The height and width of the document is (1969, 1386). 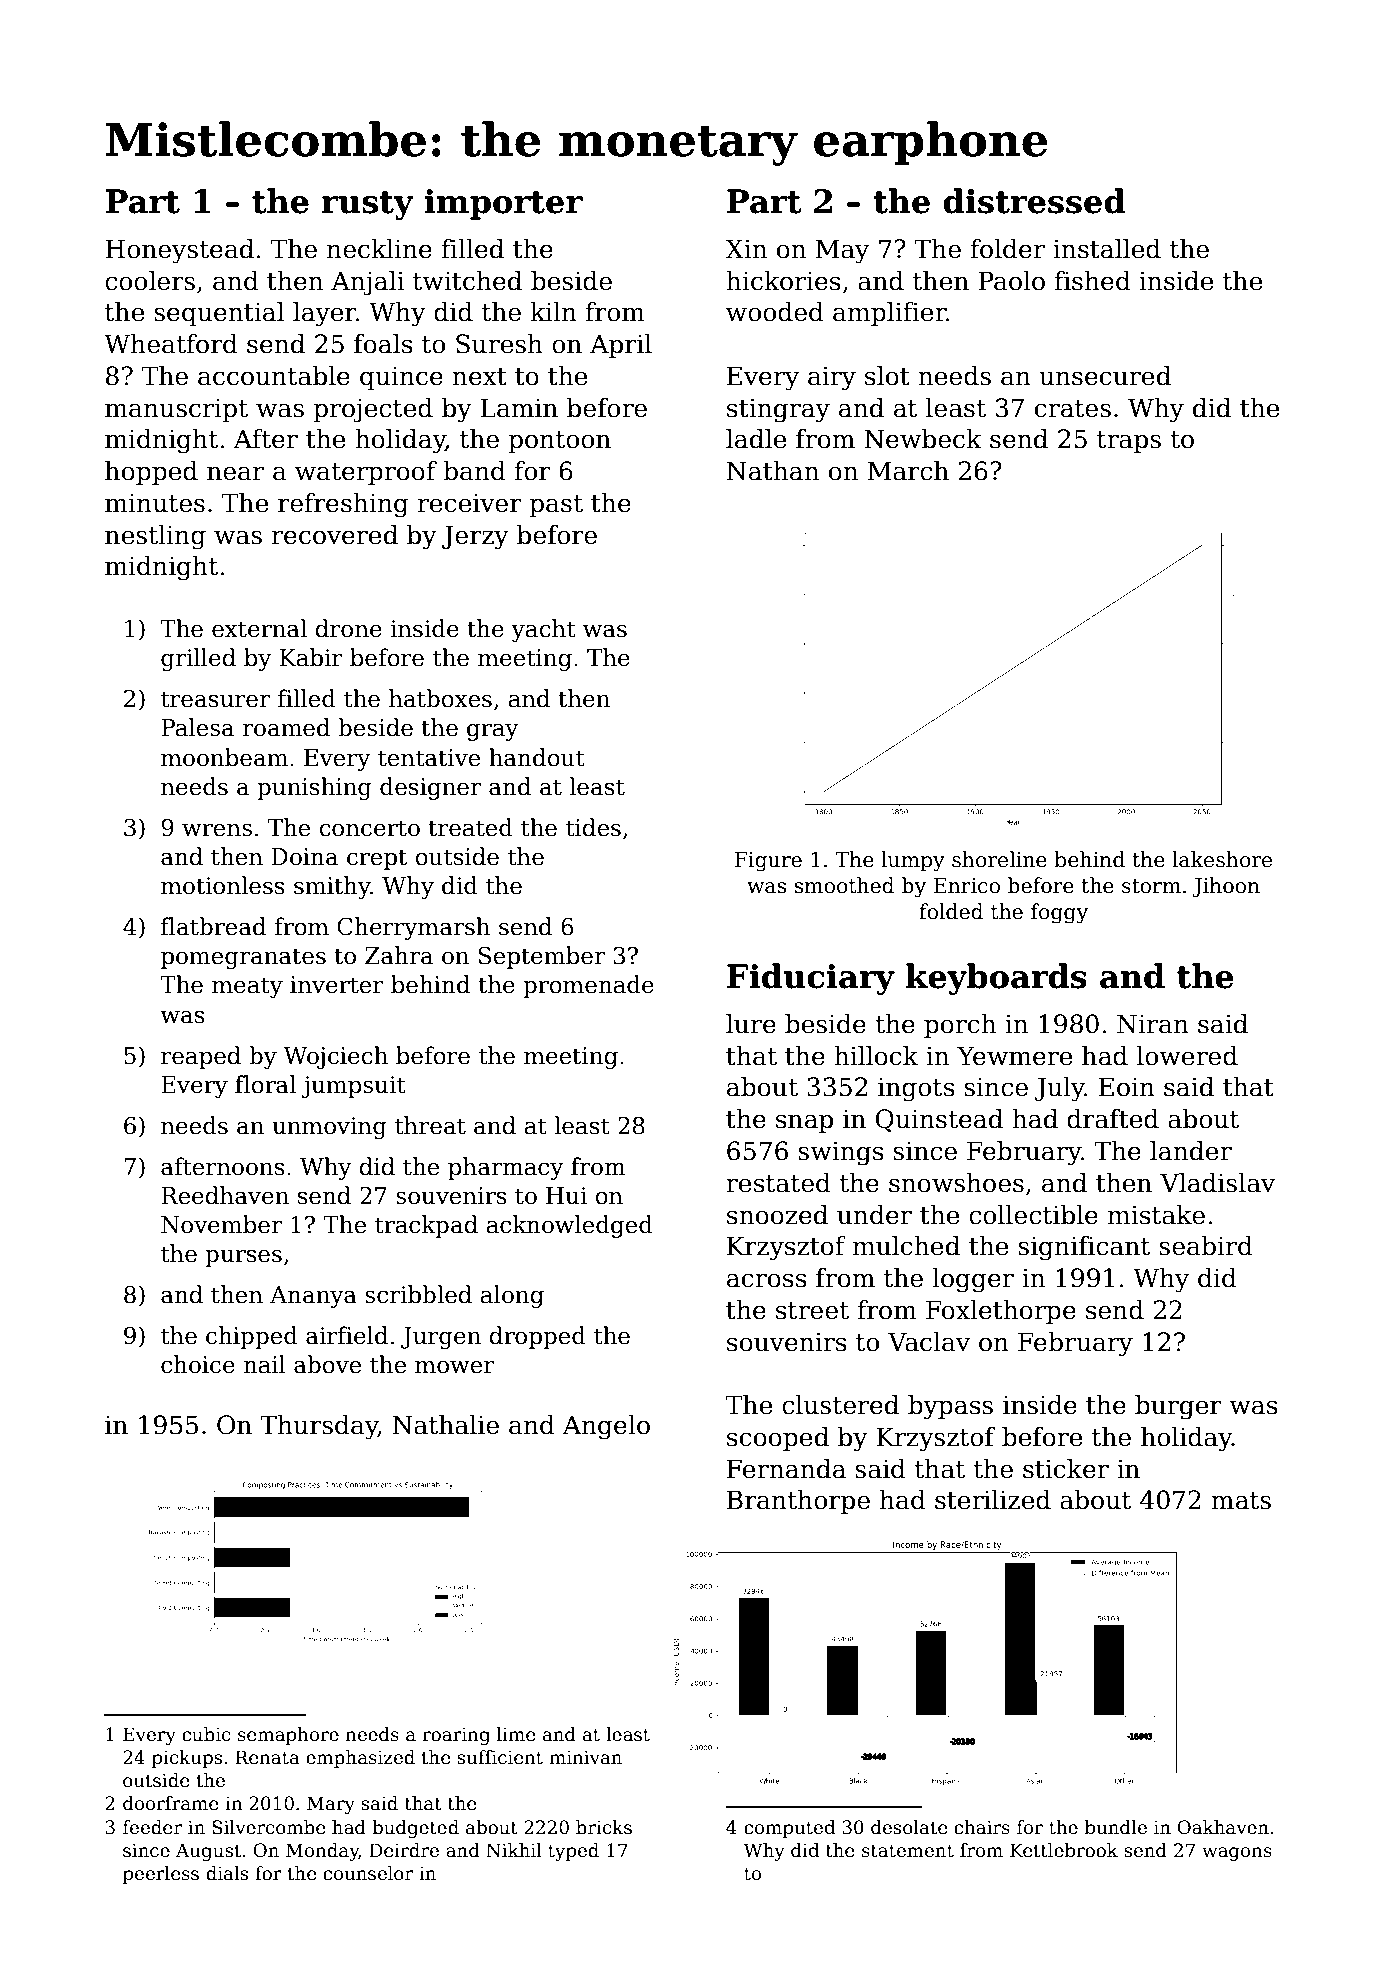 I want to click on semaphore, so click(x=288, y=1736).
